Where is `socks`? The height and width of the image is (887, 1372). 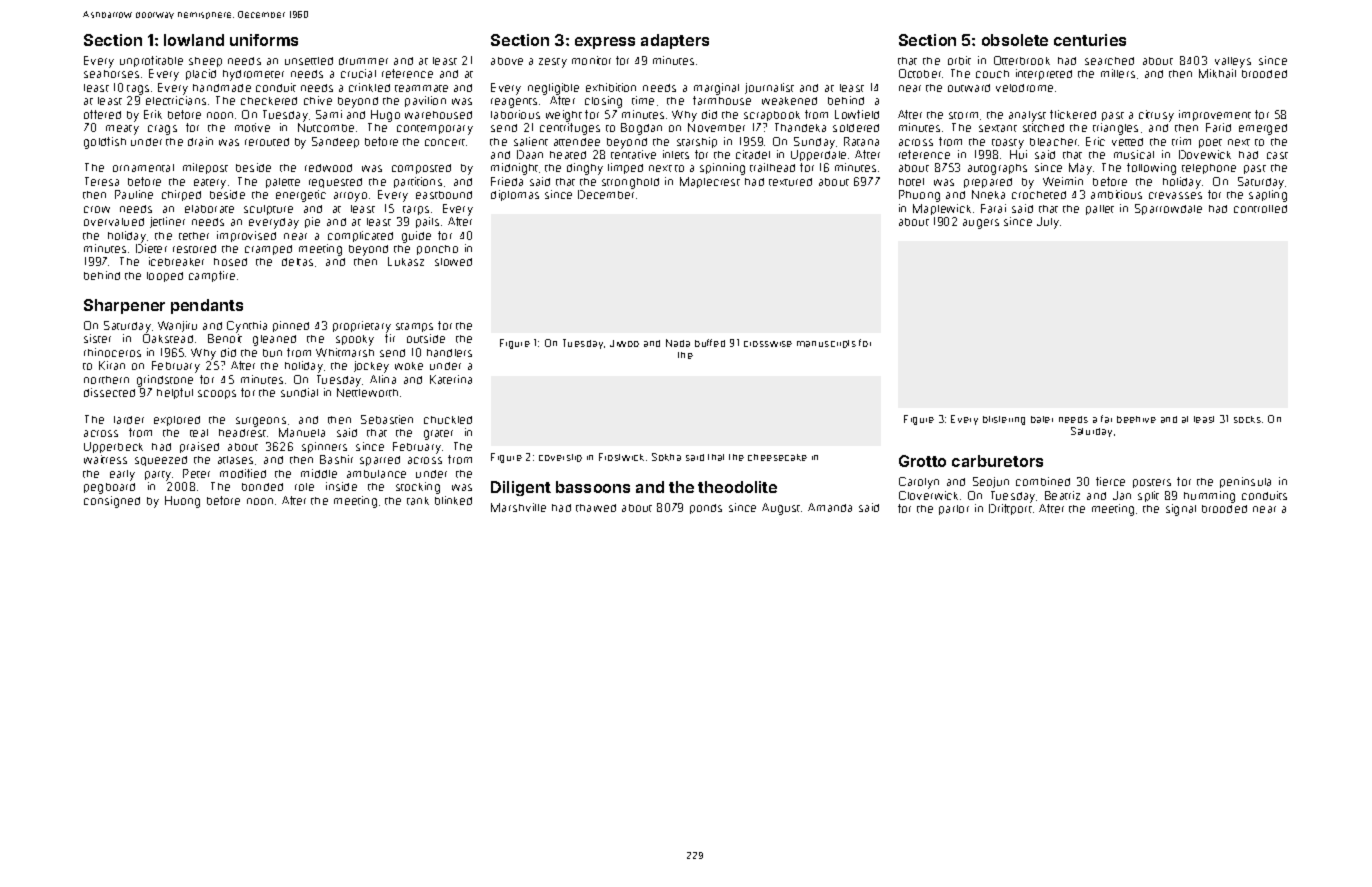
socks is located at coordinates (1247, 419).
